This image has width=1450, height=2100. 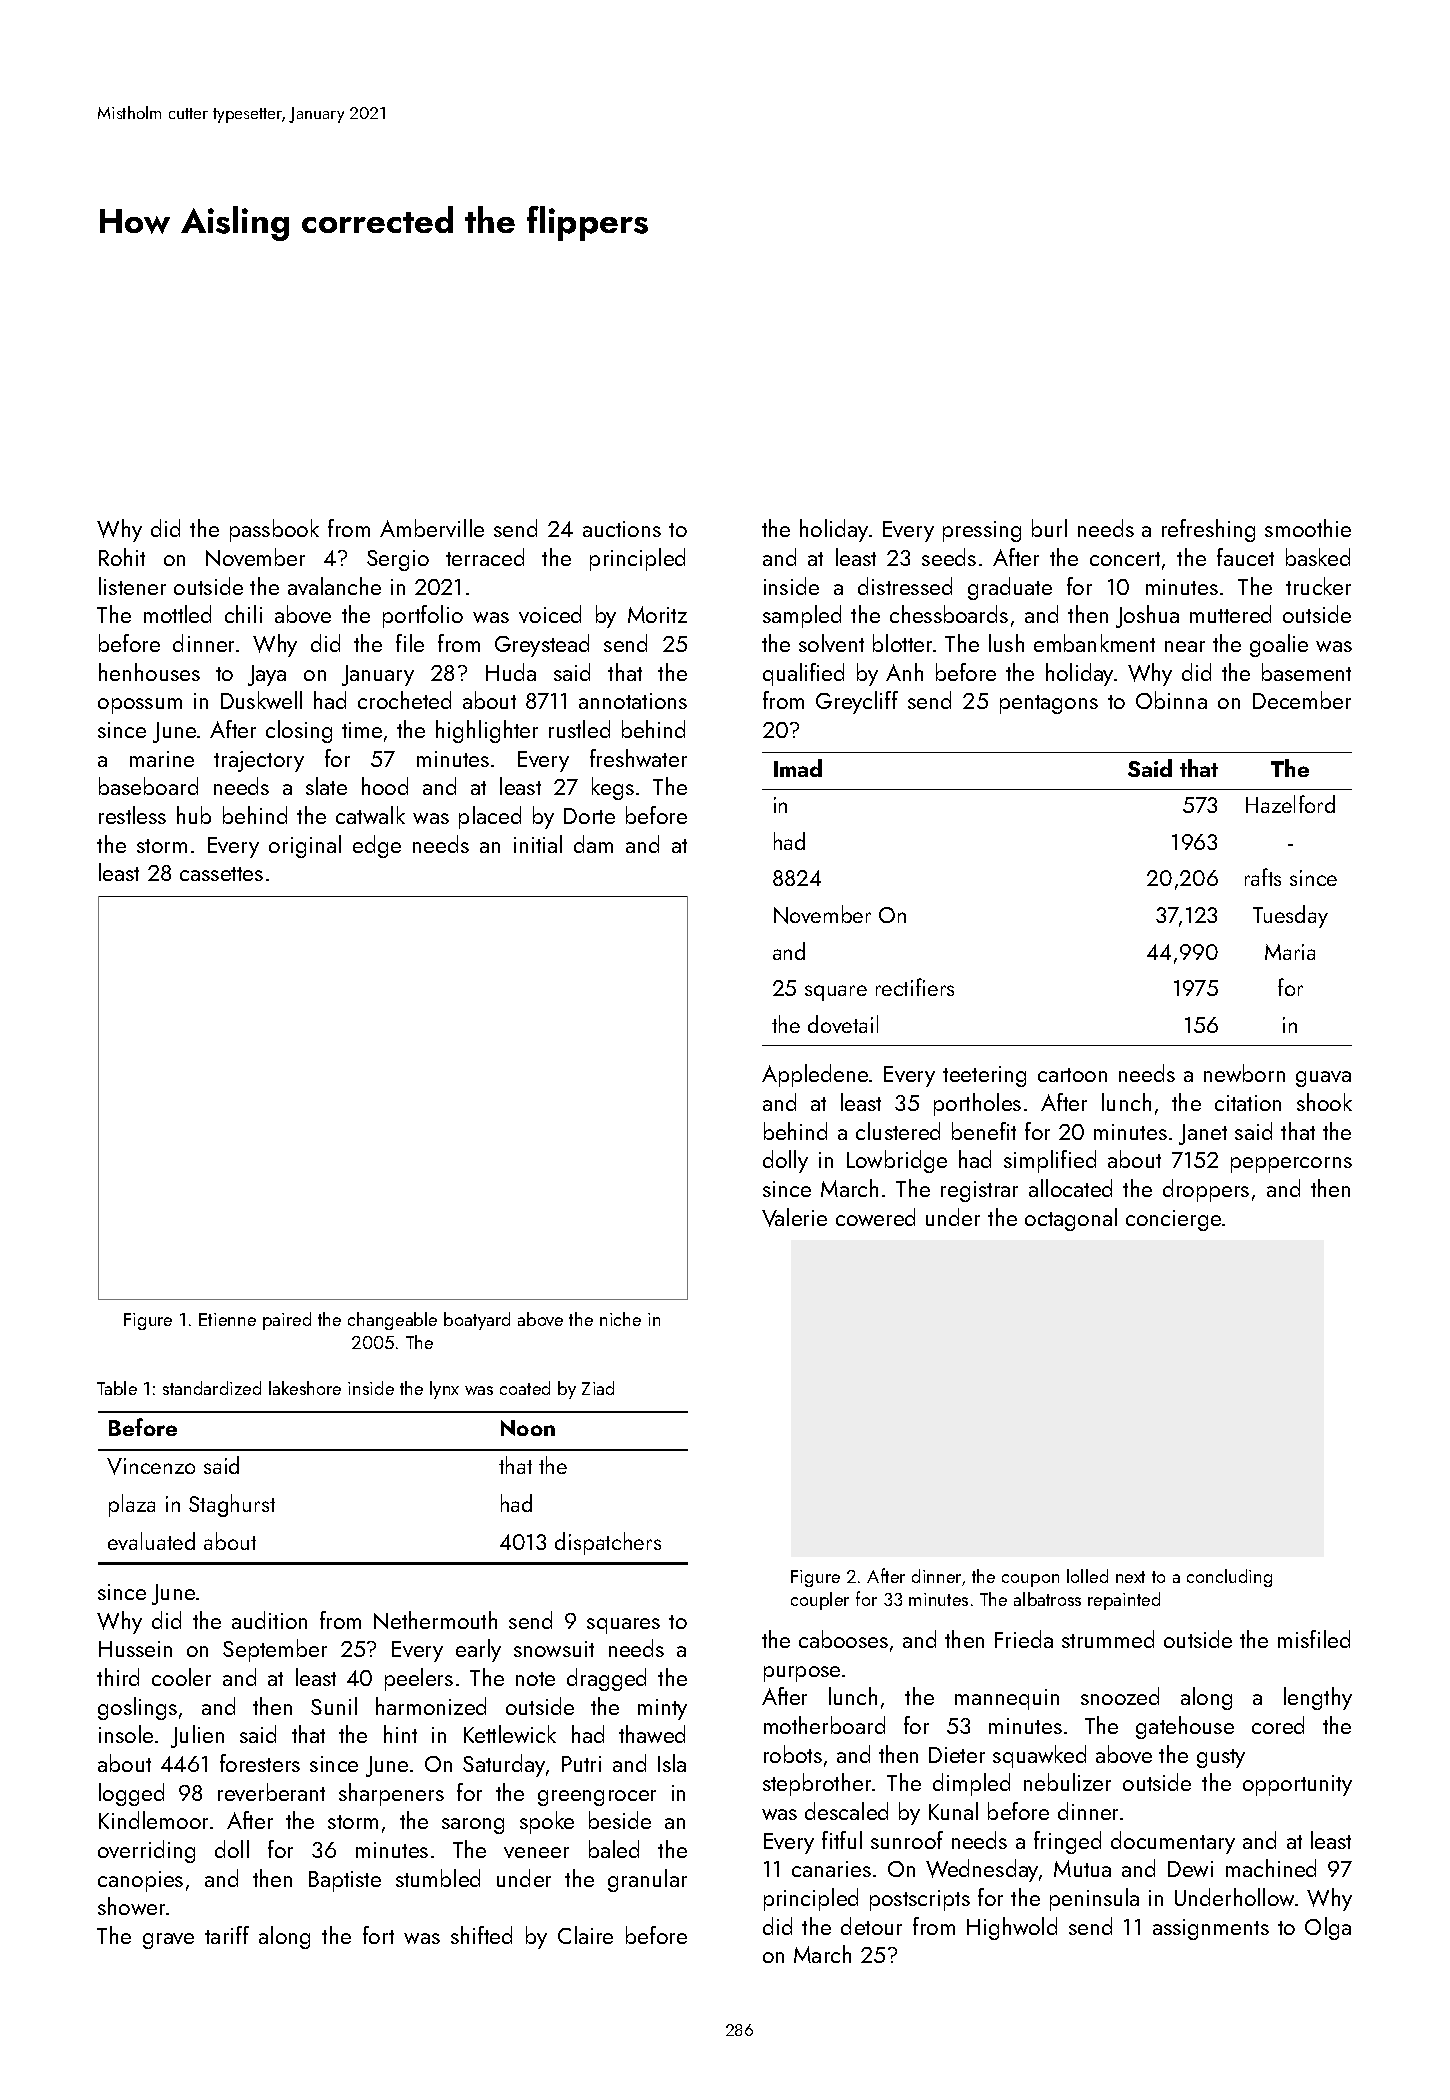 I want to click on edge, so click(x=377, y=846).
